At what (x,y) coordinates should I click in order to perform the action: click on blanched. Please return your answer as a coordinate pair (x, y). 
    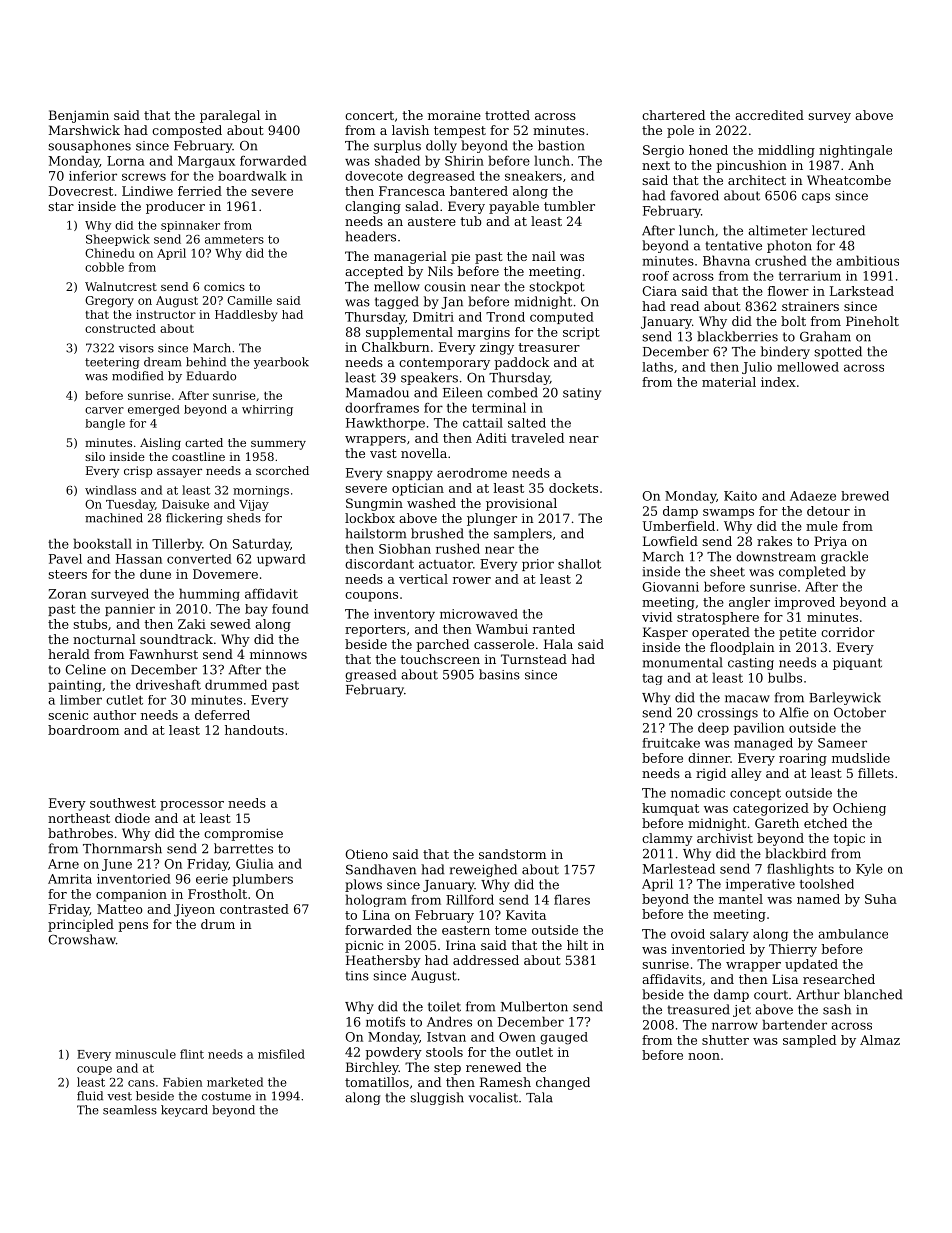
    Looking at the image, I should click on (873, 994).
